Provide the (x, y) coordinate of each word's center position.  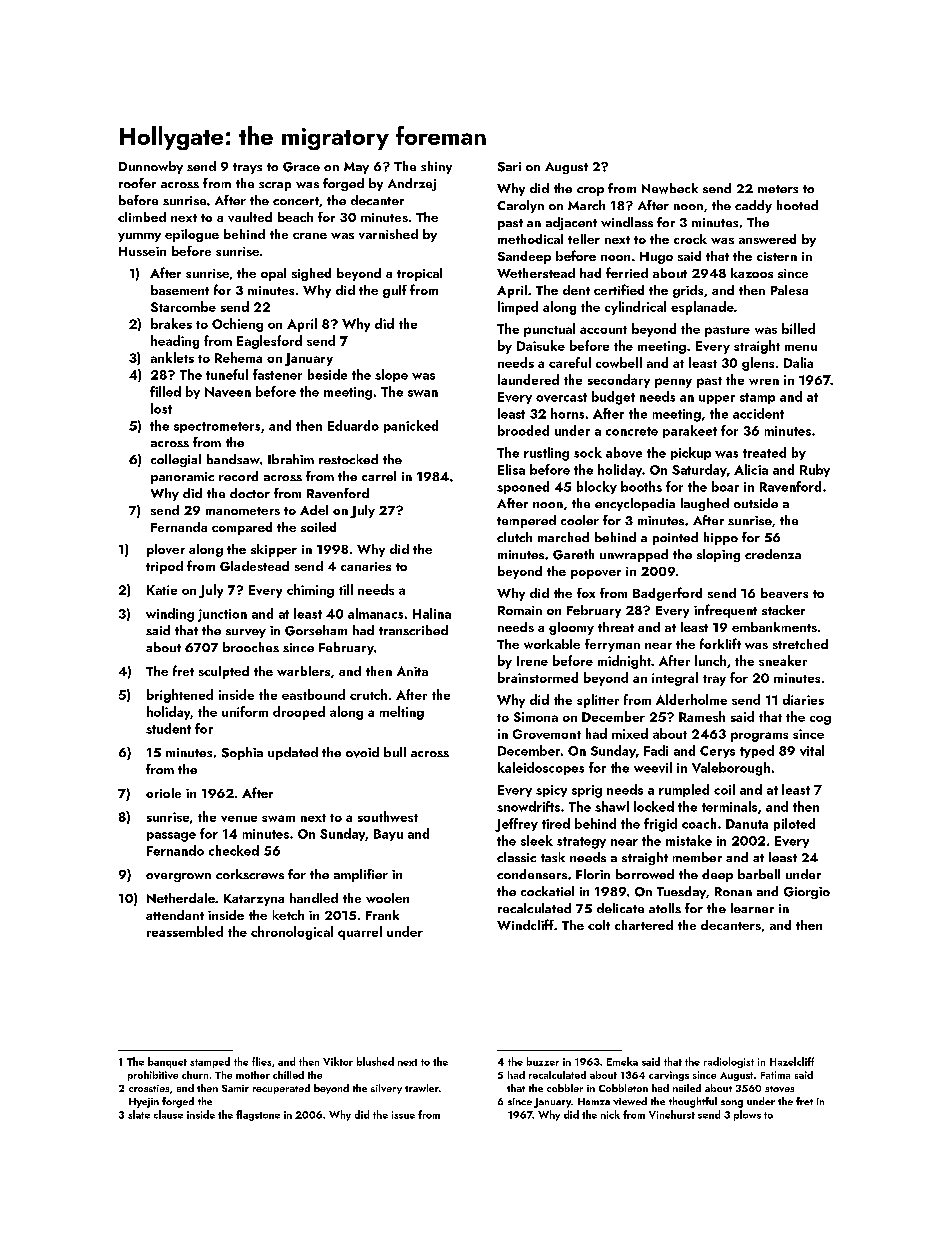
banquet (167, 1062)
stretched (800, 644)
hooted (797, 205)
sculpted (224, 672)
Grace (301, 167)
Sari (509, 167)
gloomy (571, 628)
